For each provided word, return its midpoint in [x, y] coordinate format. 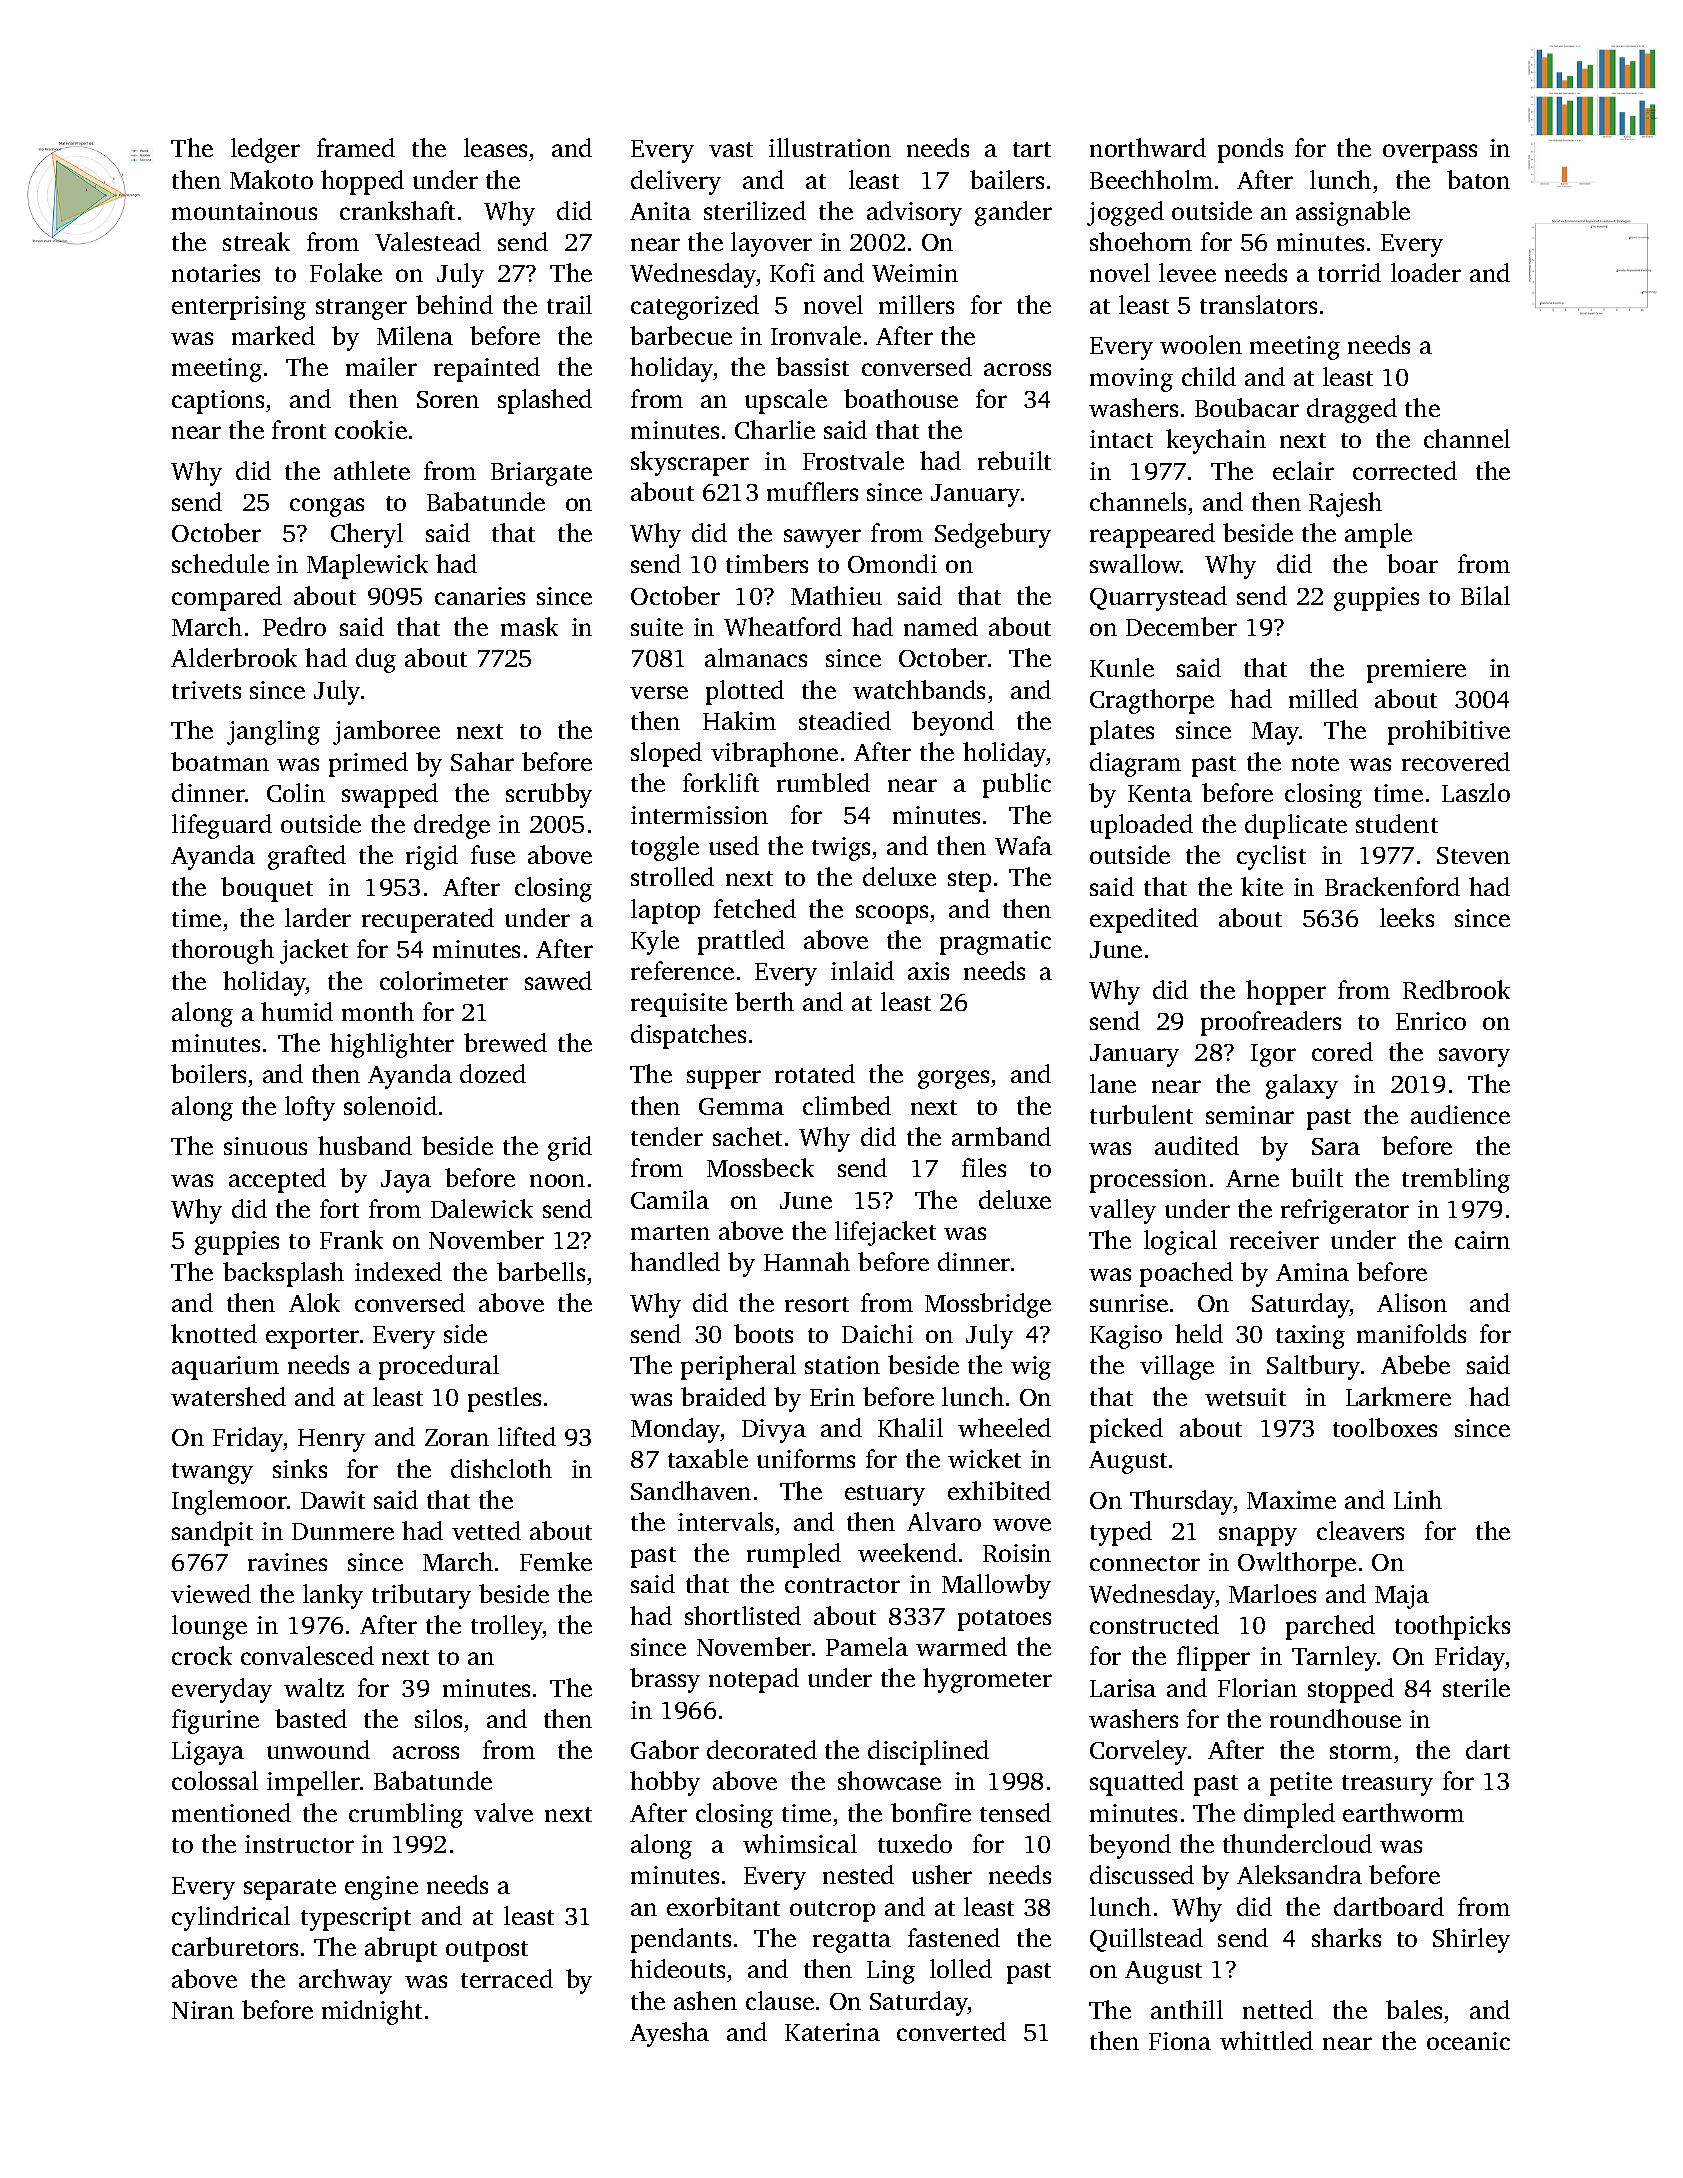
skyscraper [690, 463]
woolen [1201, 344]
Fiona [1180, 2041]
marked [273, 335]
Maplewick [367, 566]
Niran [203, 2010]
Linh [1418, 1499]
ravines [287, 1562]
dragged [1352, 410]
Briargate [541, 474]
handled [675, 1261]
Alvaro [944, 1521]
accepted [277, 1180]
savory [1474, 1057]
